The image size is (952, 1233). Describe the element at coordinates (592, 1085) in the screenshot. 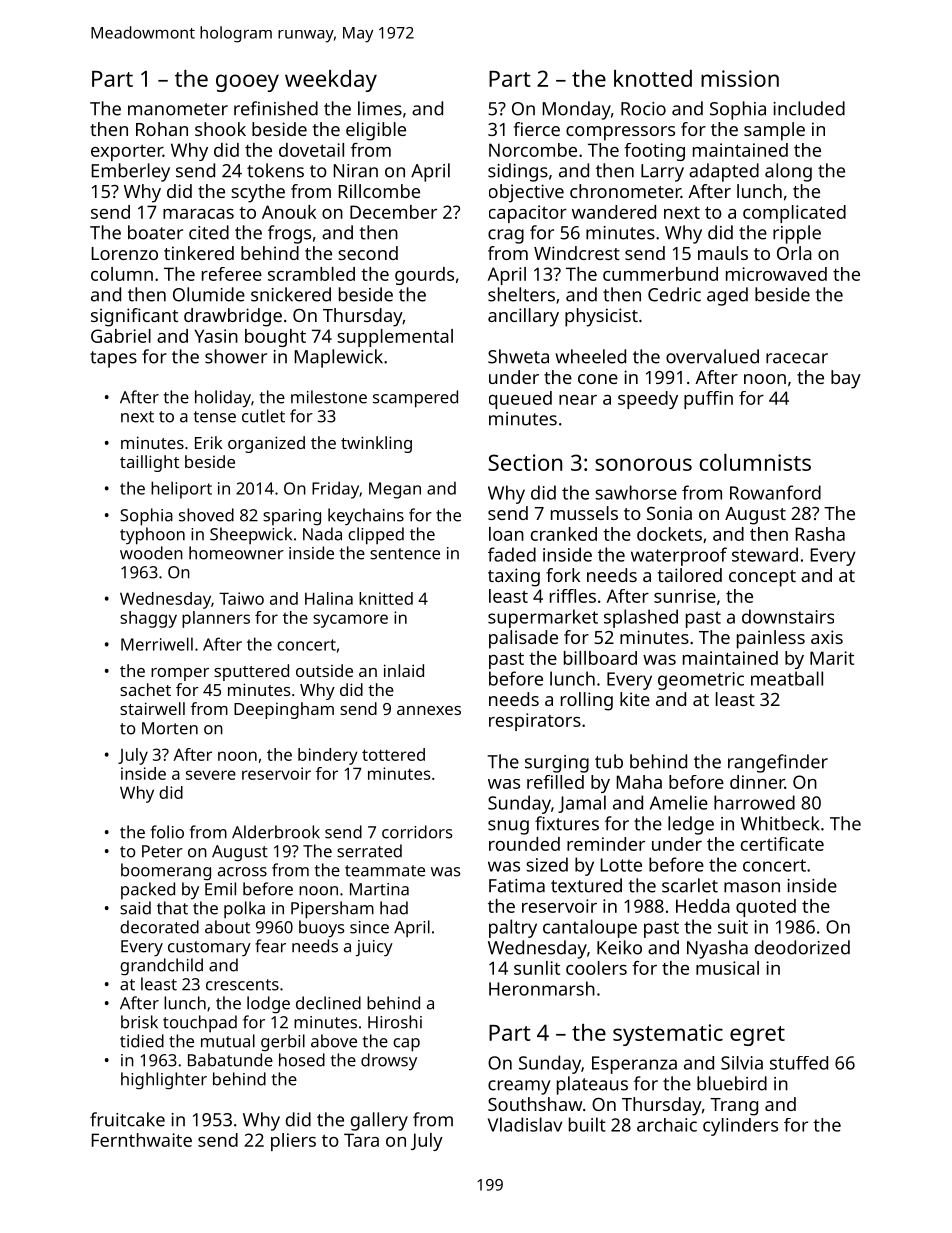

I see `plateaus` at that location.
